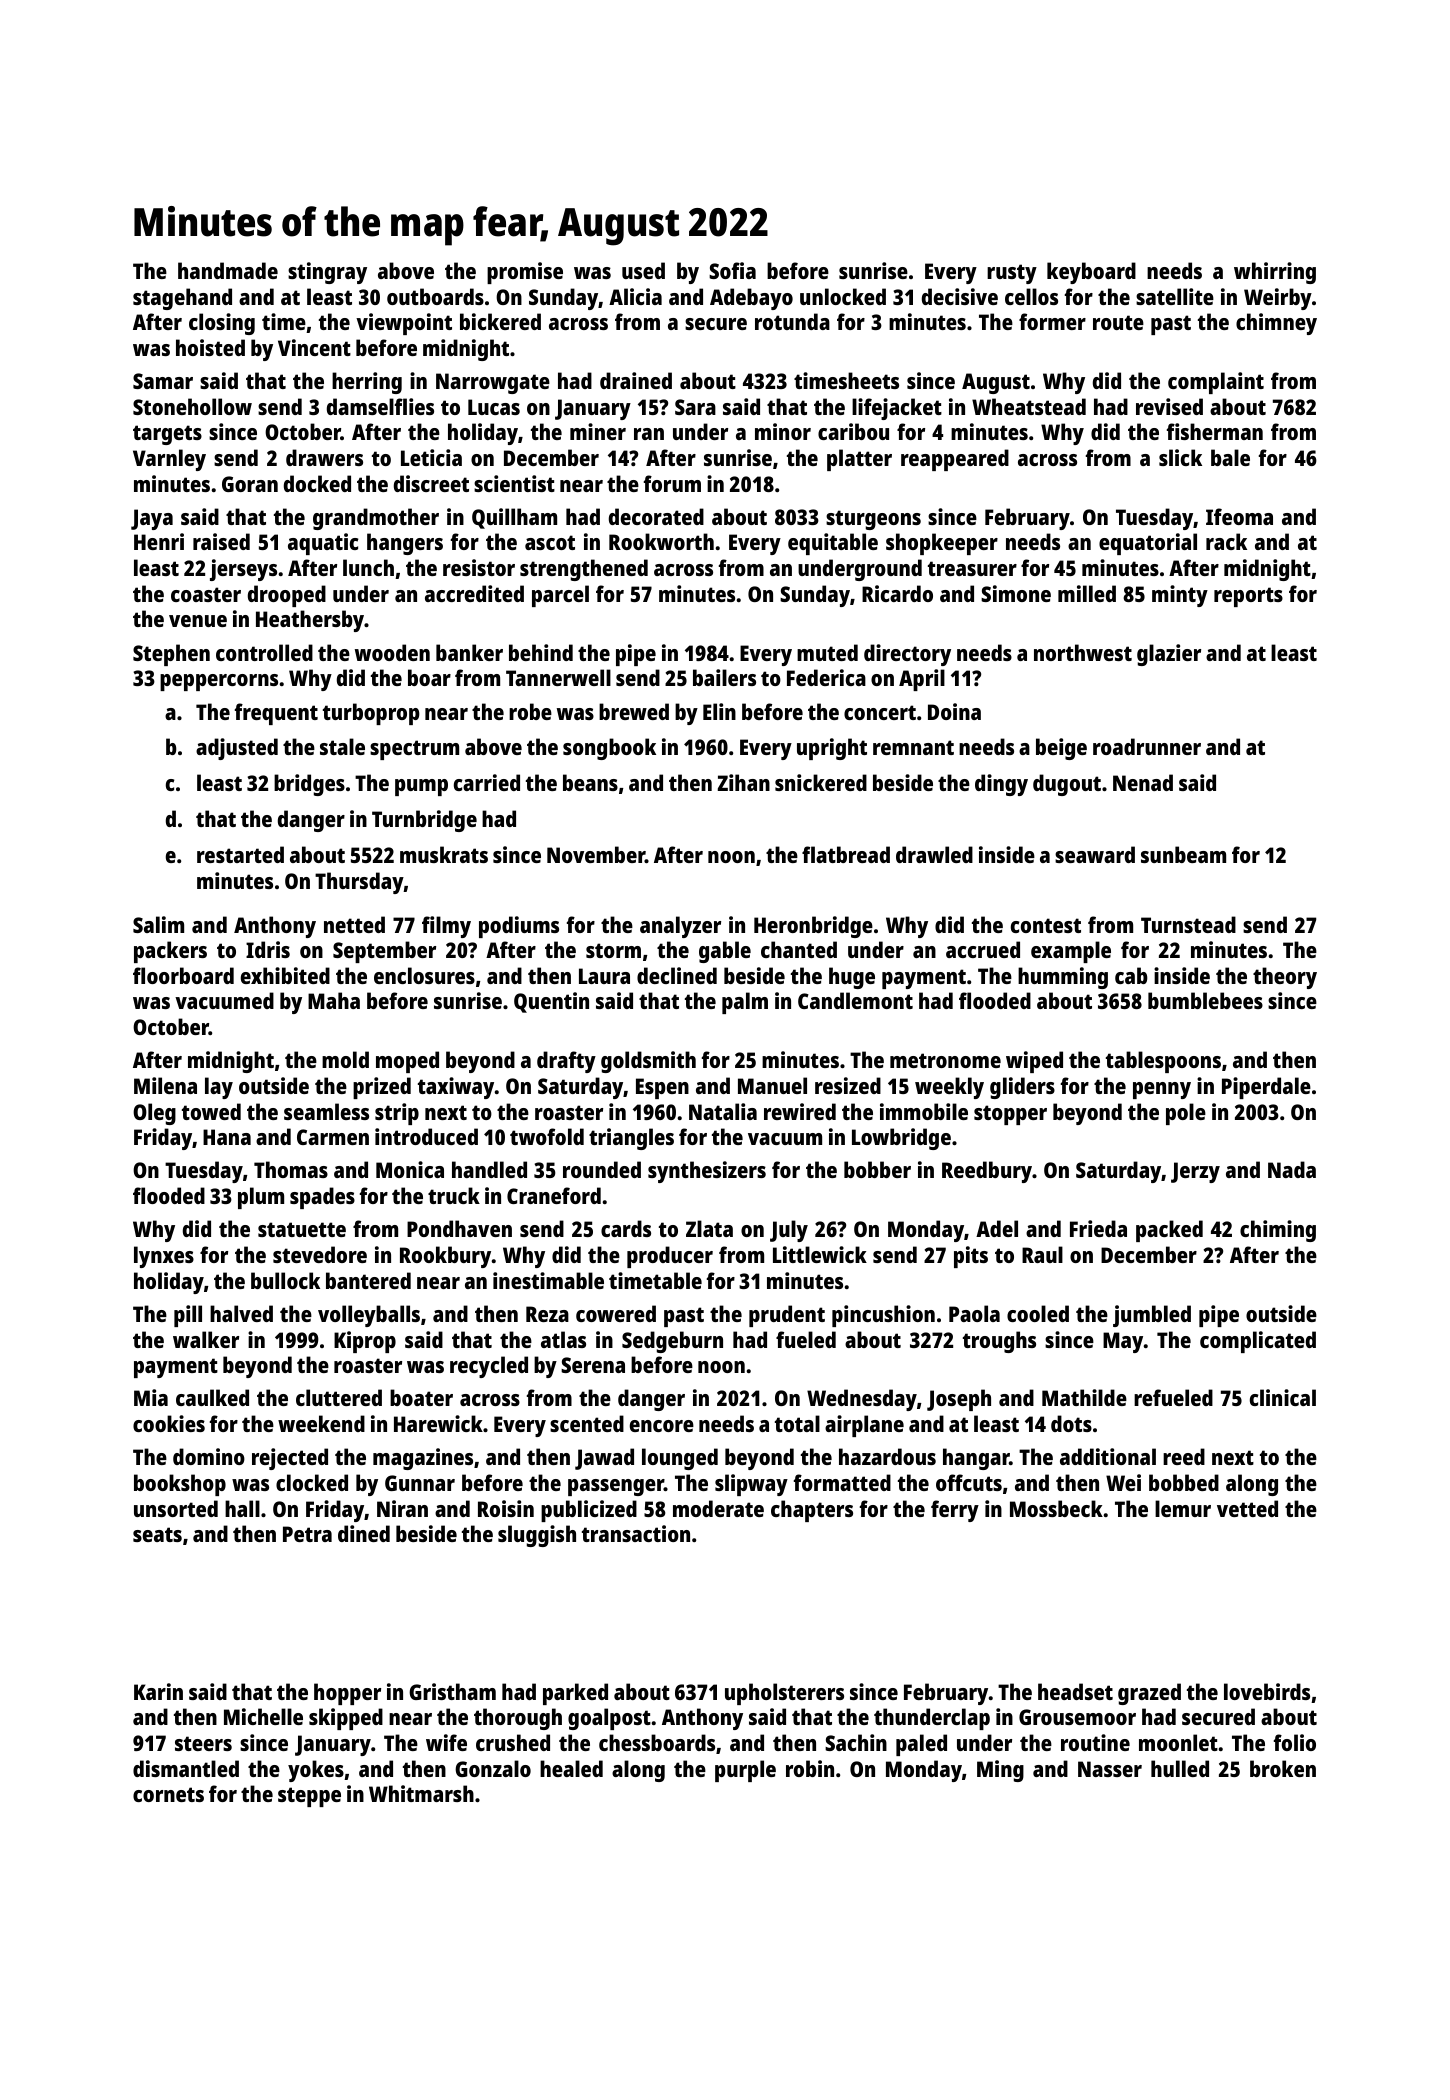  Describe the element at coordinates (1247, 1508) in the screenshot. I see `vetted` at that location.
